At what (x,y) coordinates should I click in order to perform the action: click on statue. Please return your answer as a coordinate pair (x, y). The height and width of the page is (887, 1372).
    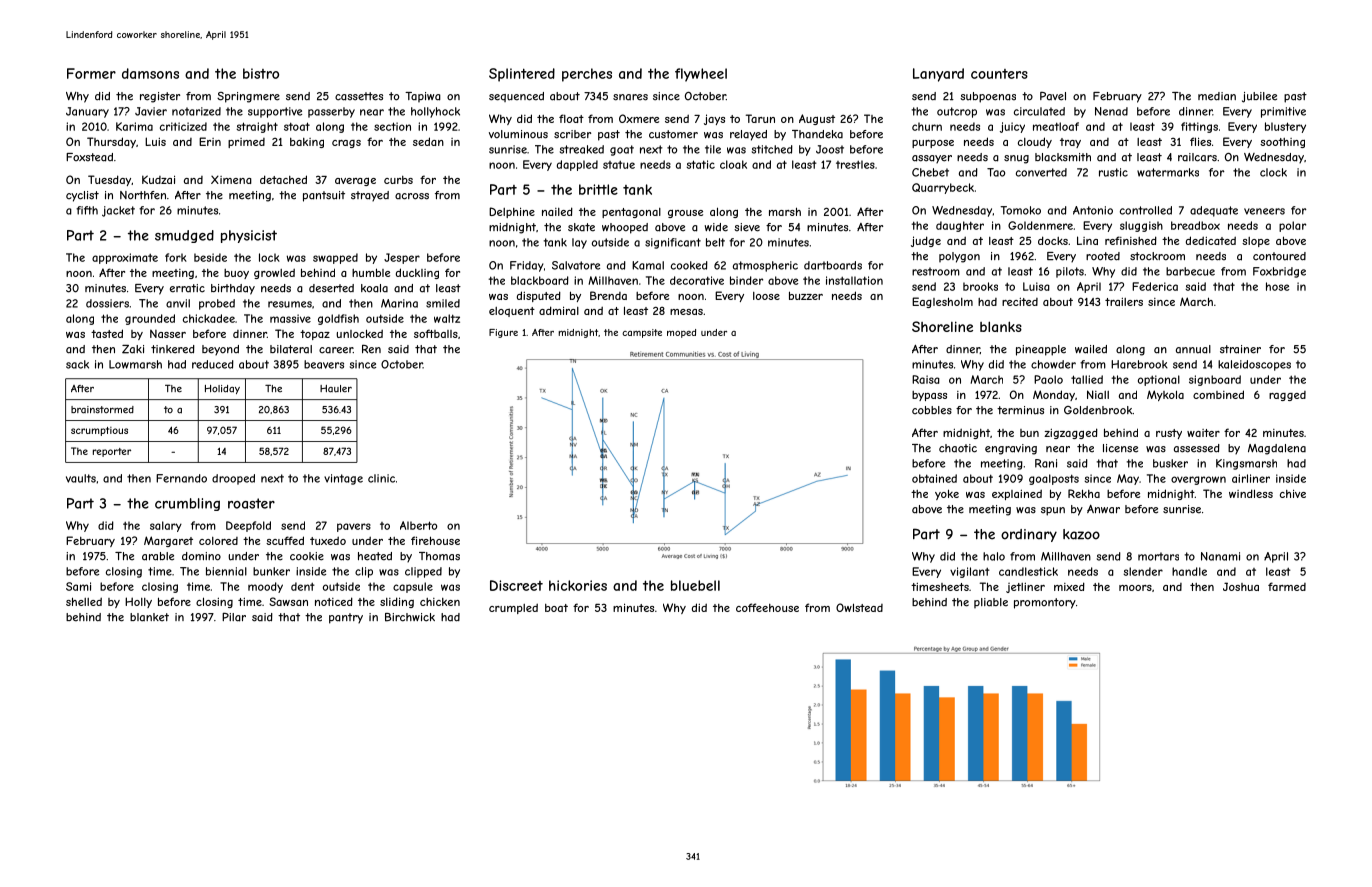
    Looking at the image, I should click on (619, 165).
